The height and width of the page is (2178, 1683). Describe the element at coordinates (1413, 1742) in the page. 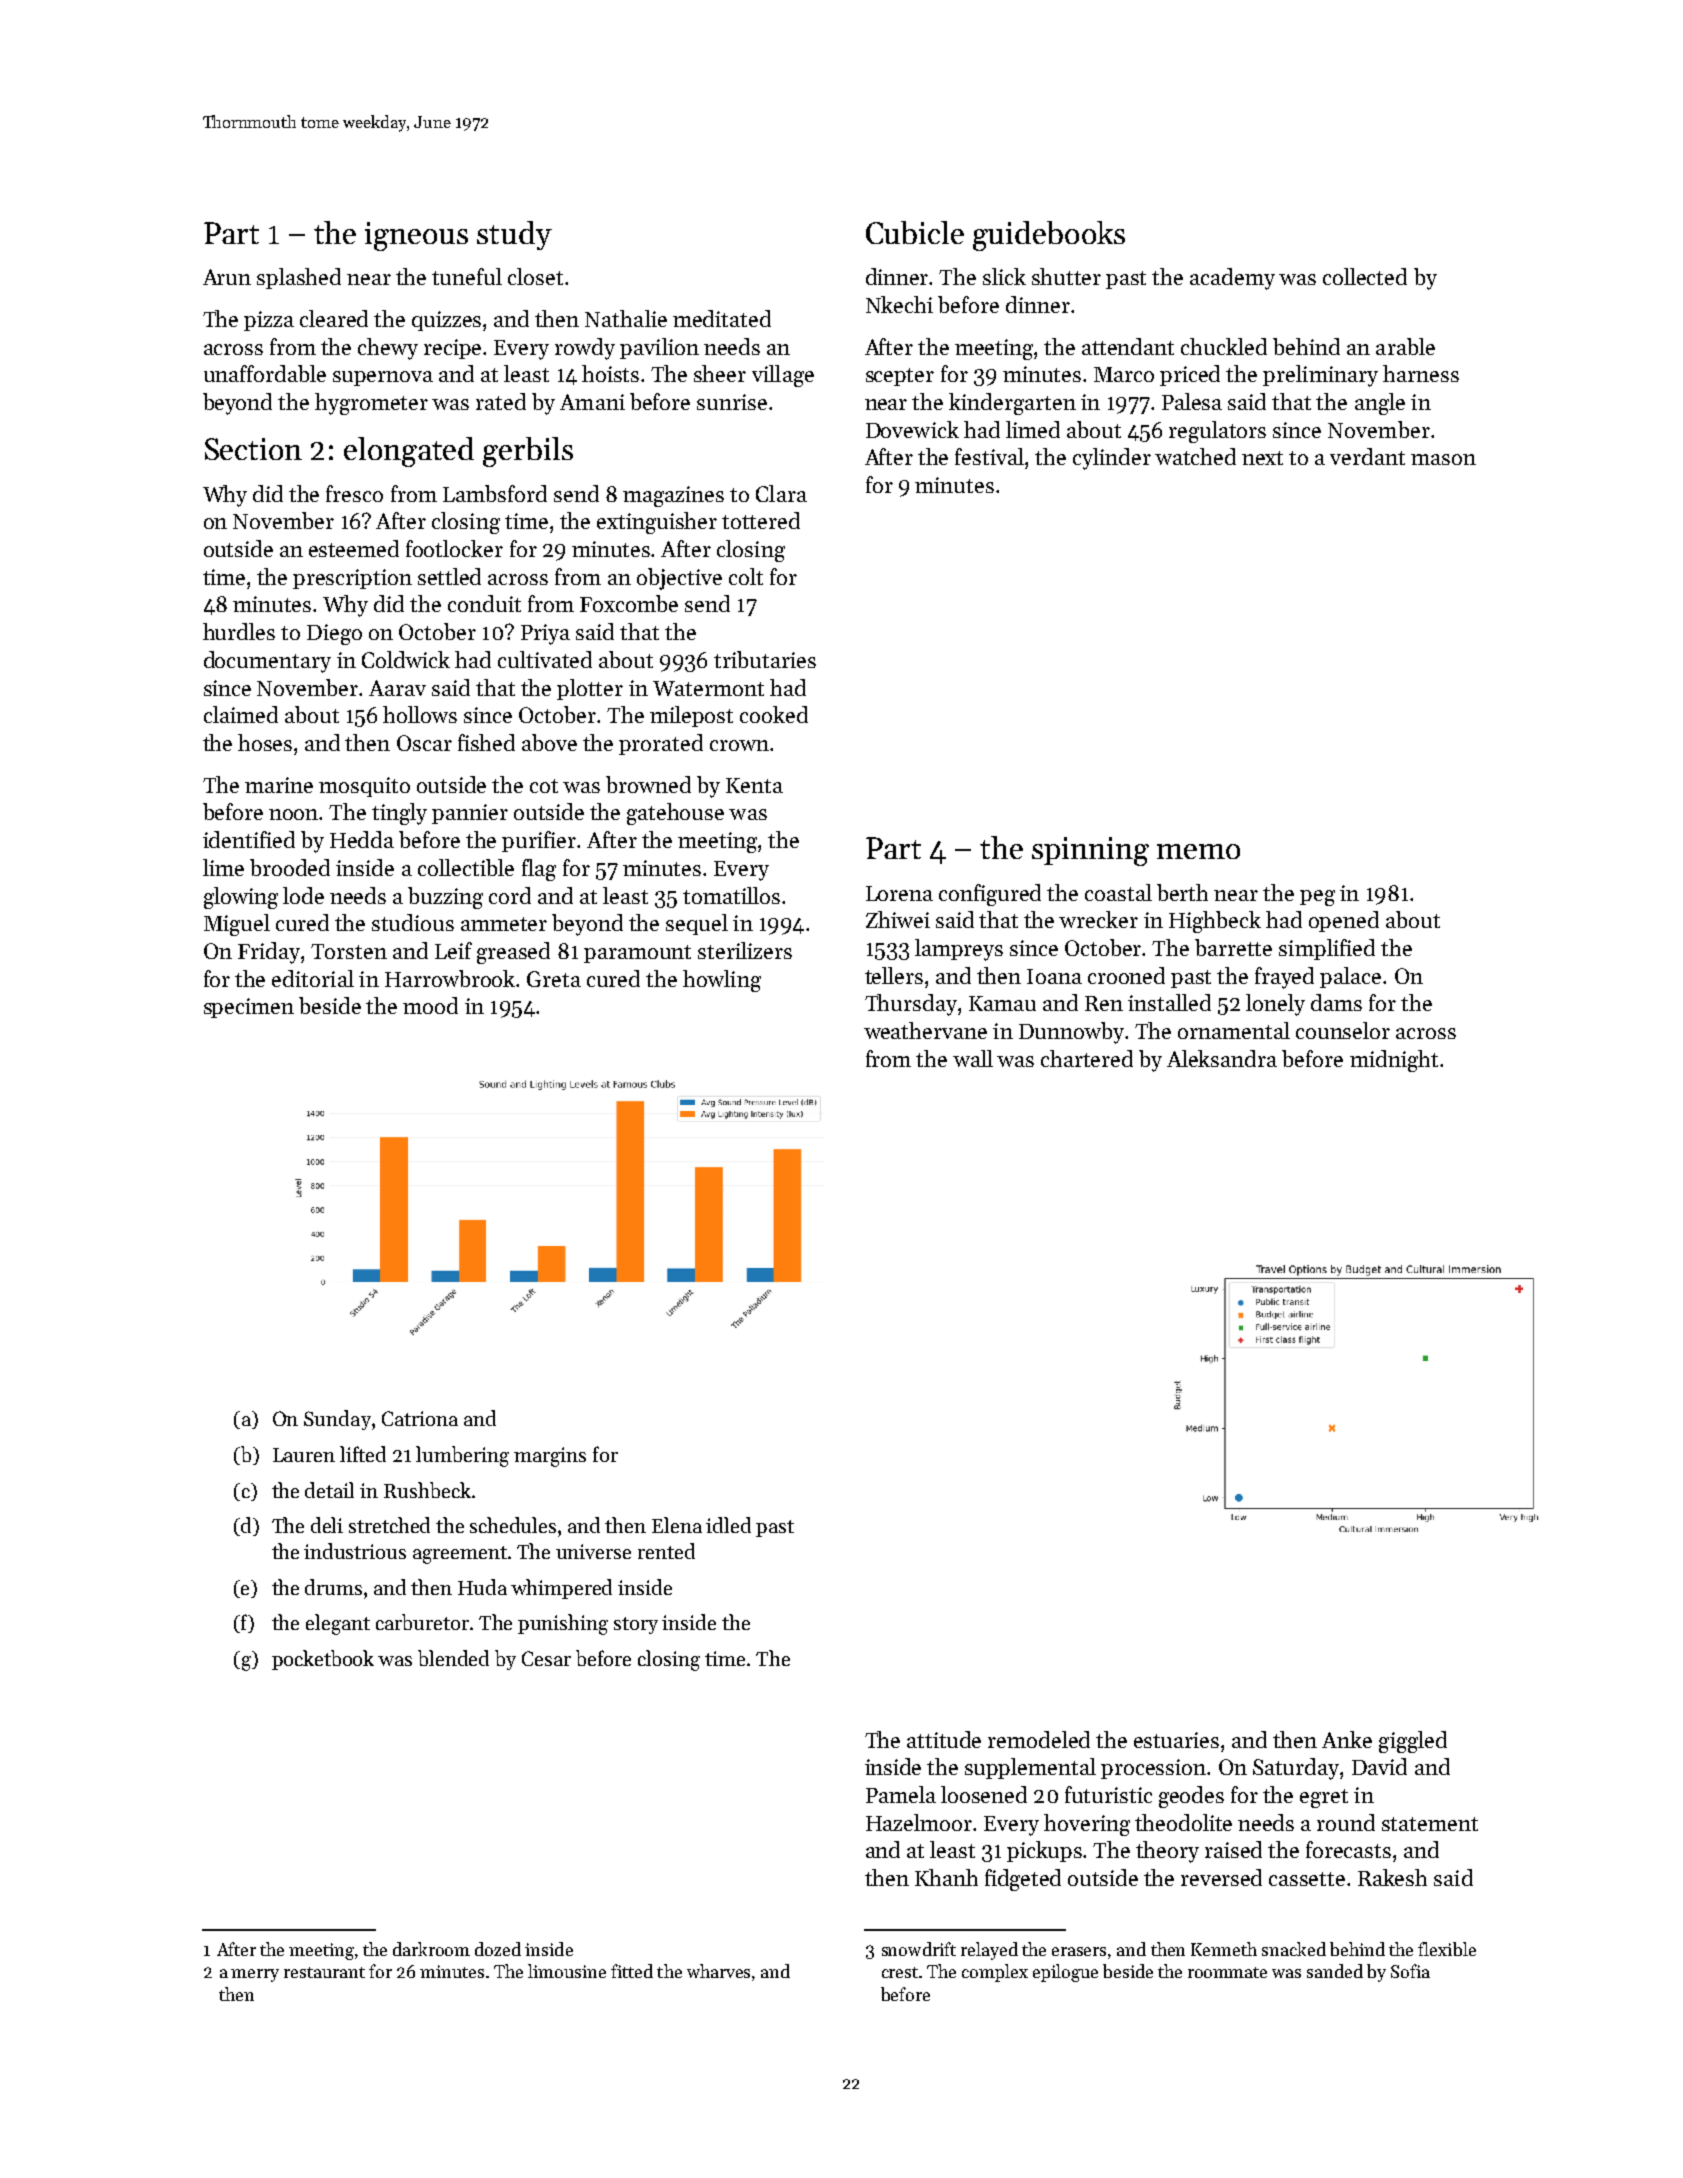

I see `giggled` at that location.
